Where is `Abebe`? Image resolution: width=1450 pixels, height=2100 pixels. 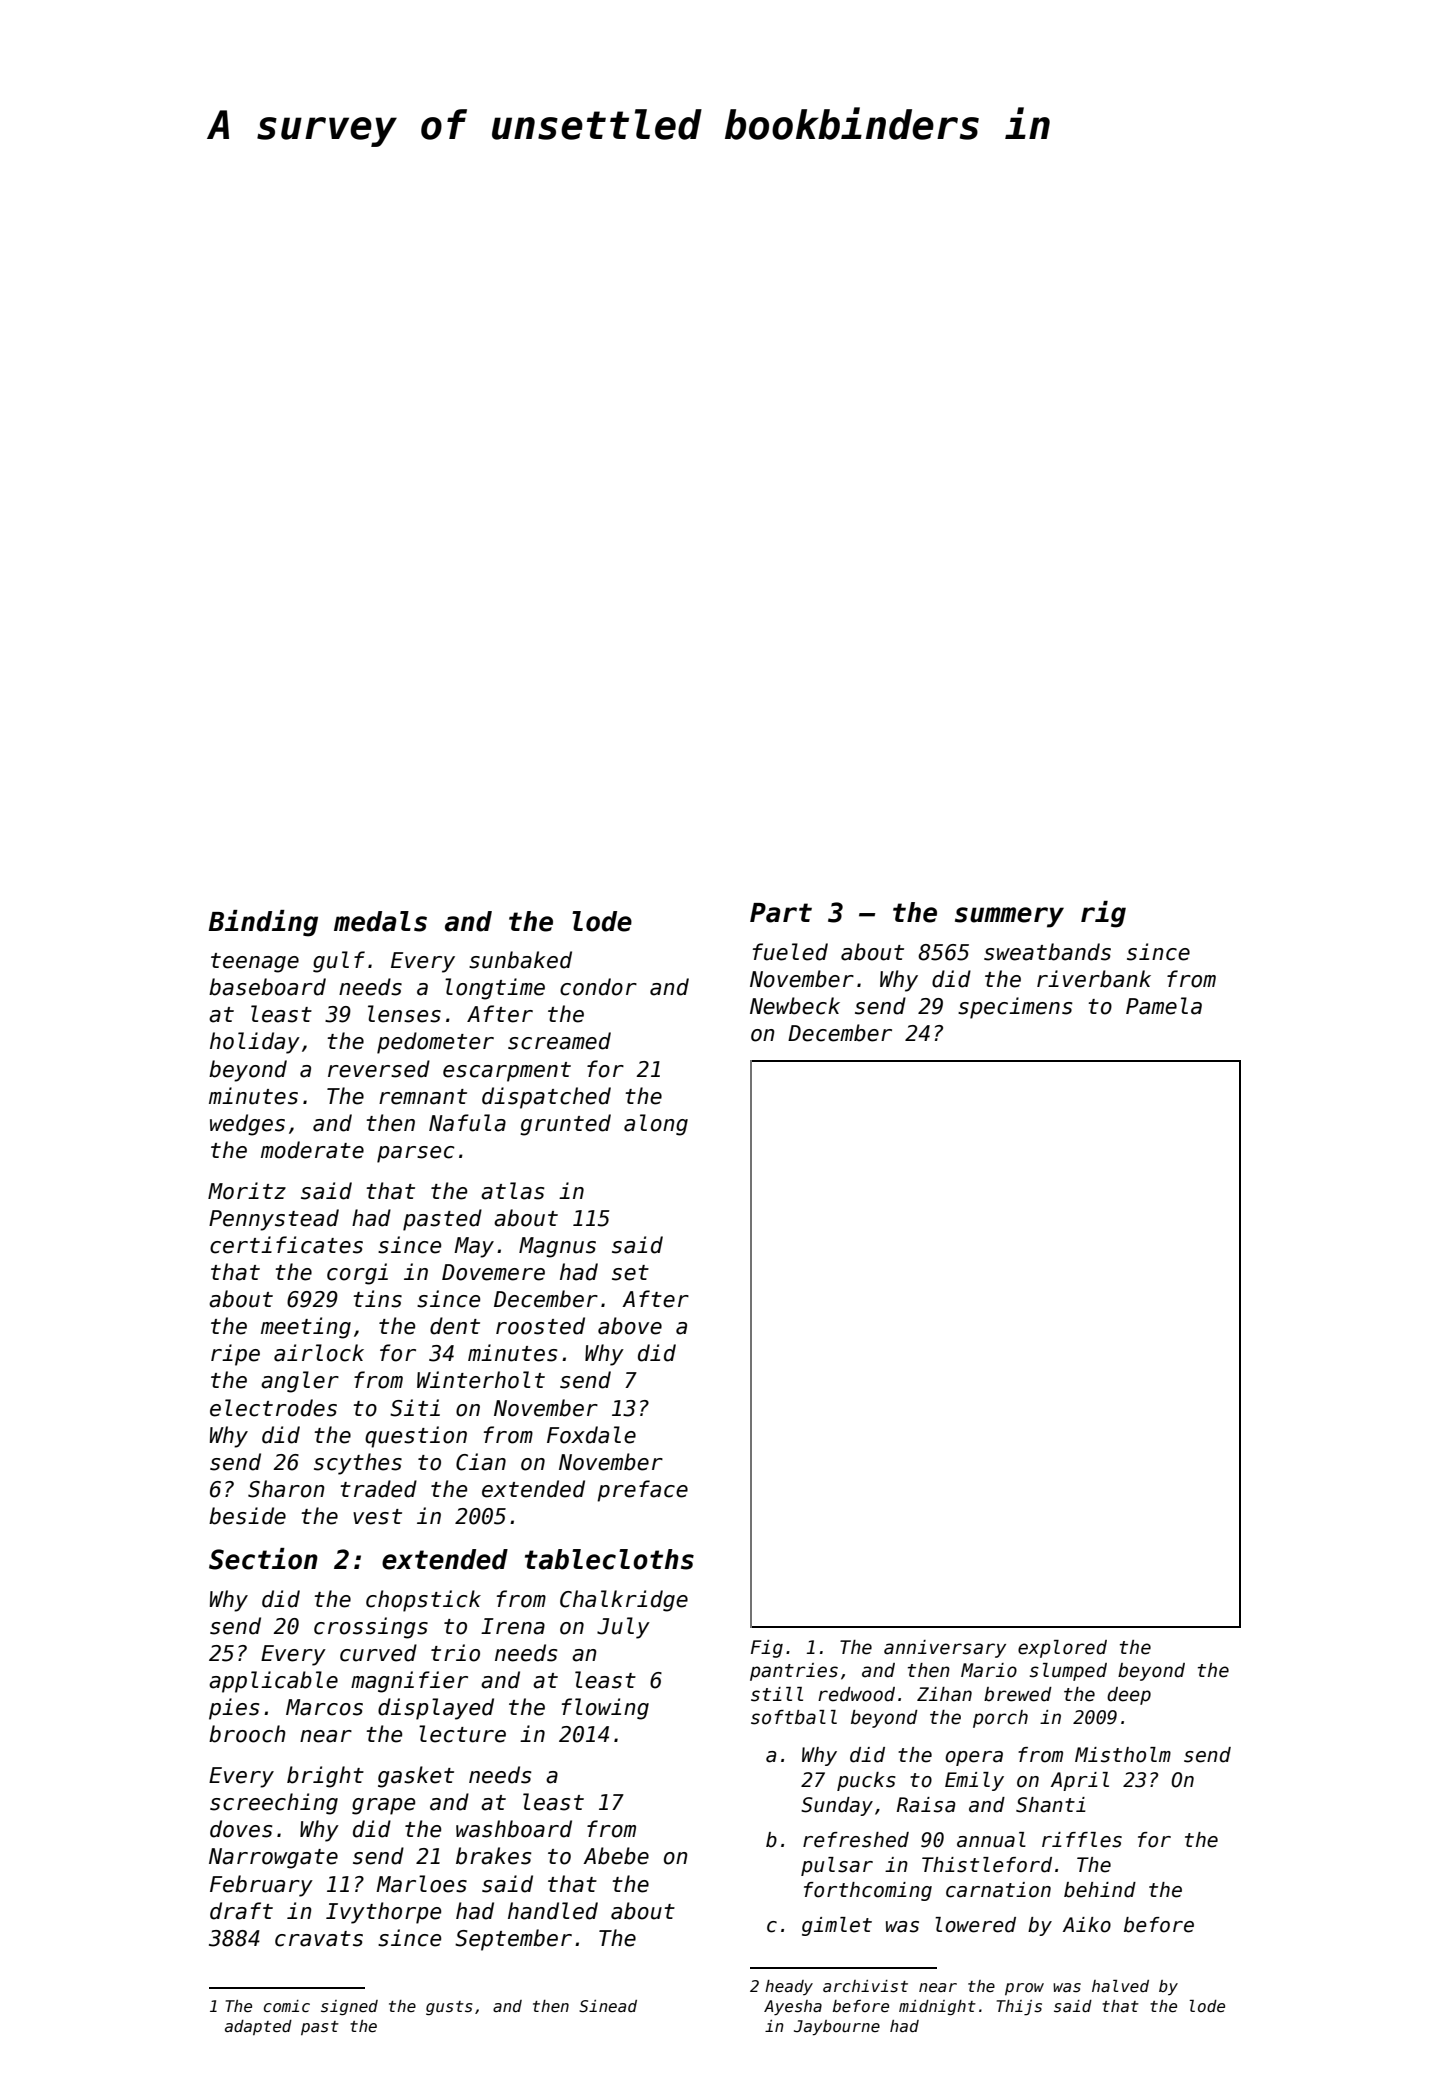 Abebe is located at coordinates (616, 1856).
